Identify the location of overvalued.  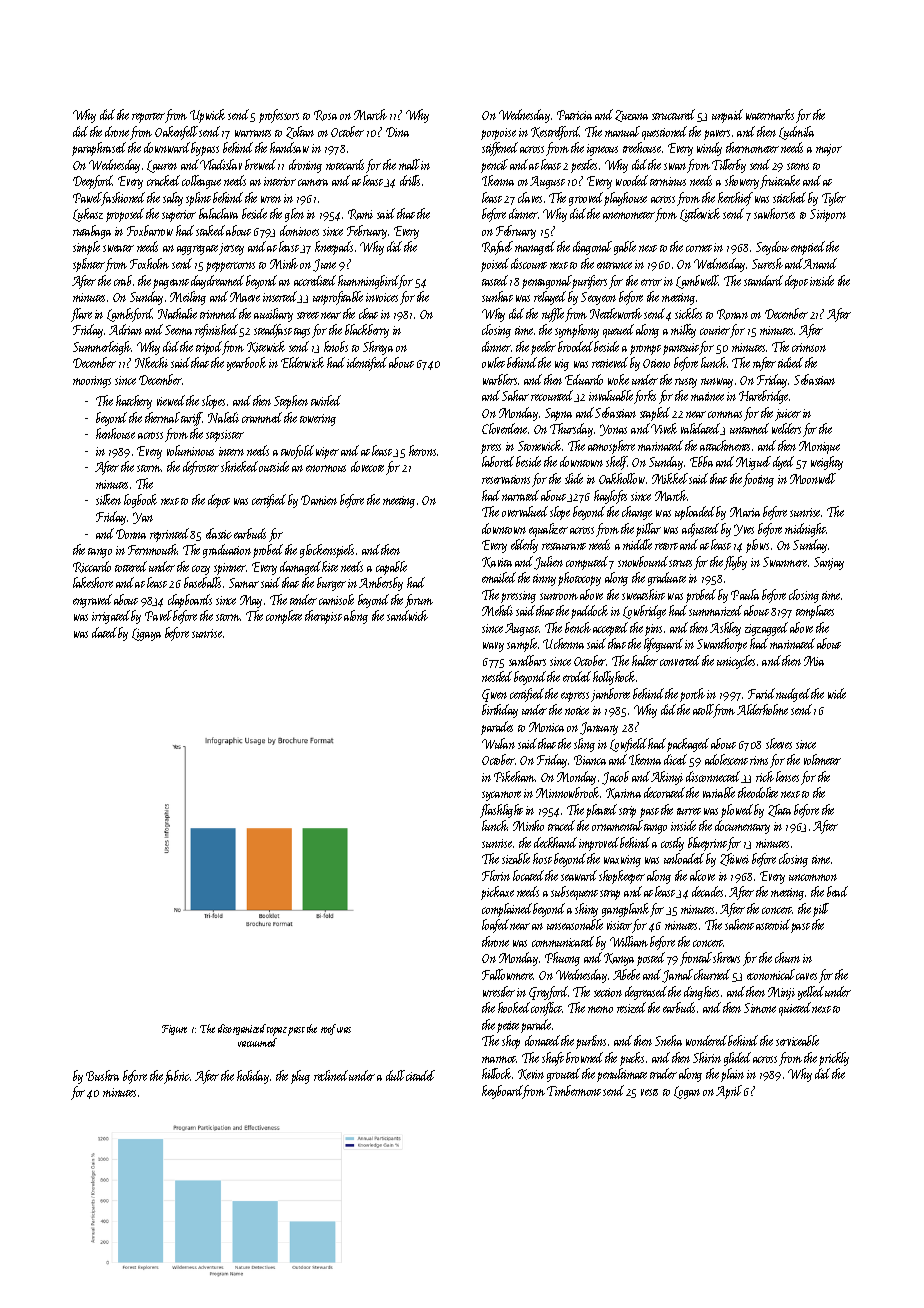
(525, 511).
